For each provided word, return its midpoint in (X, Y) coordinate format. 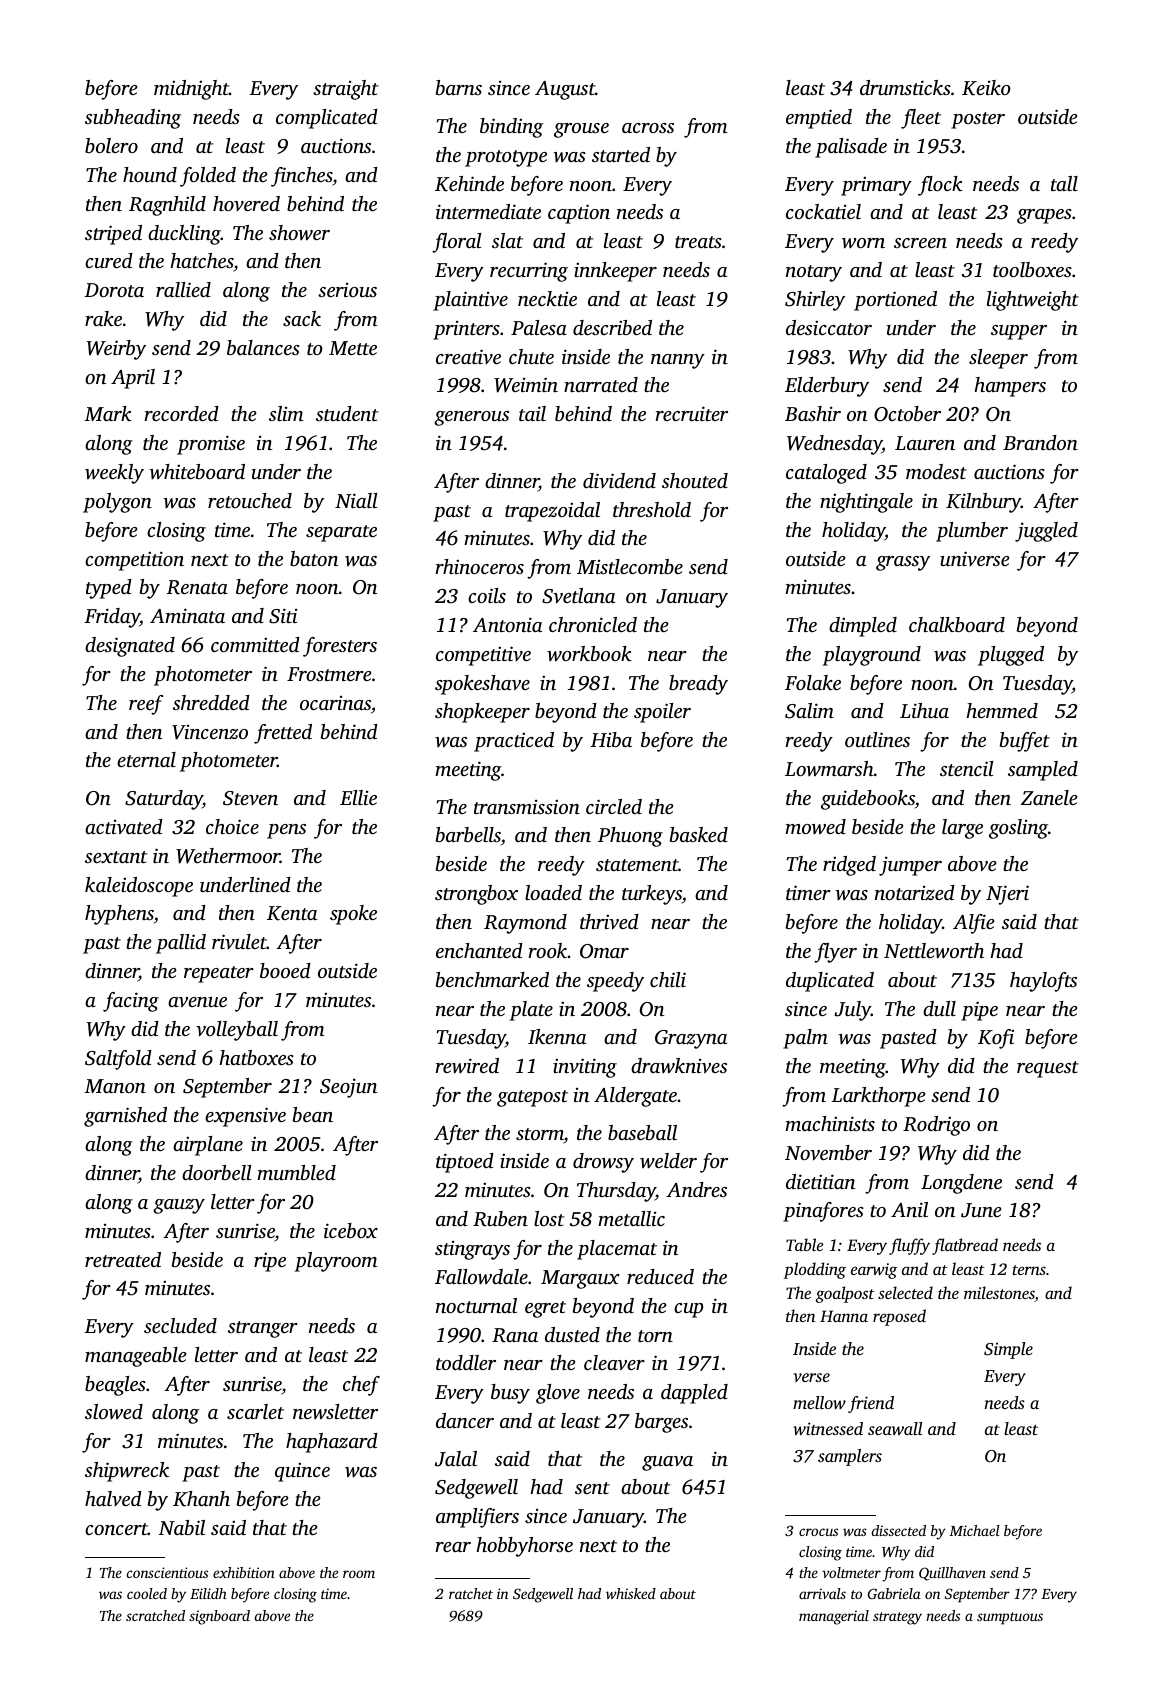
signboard (219, 1617)
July (852, 1011)
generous (471, 418)
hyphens (119, 915)
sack (302, 318)
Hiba (611, 739)
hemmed (1002, 710)
